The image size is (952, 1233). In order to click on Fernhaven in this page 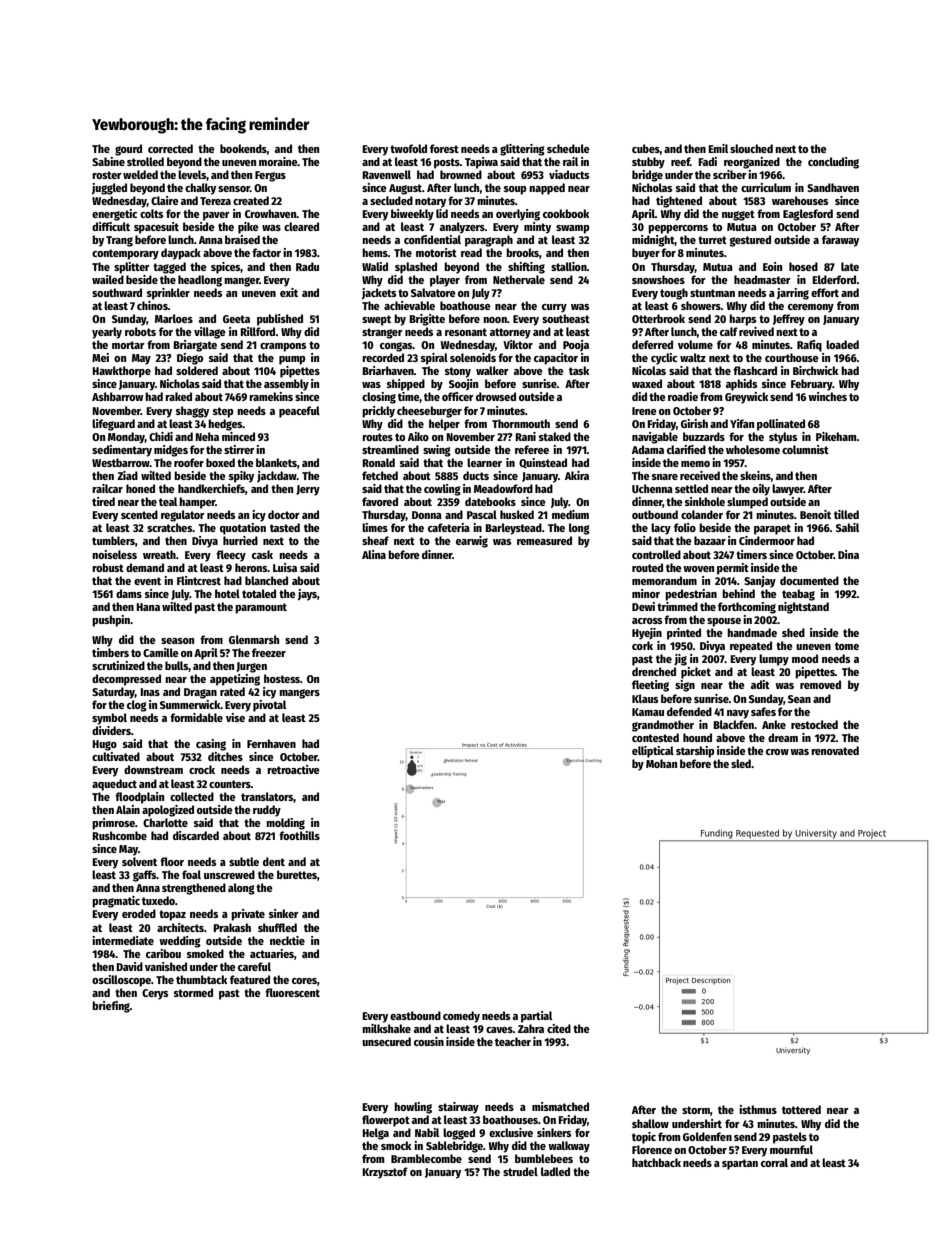, I will do `click(271, 743)`.
